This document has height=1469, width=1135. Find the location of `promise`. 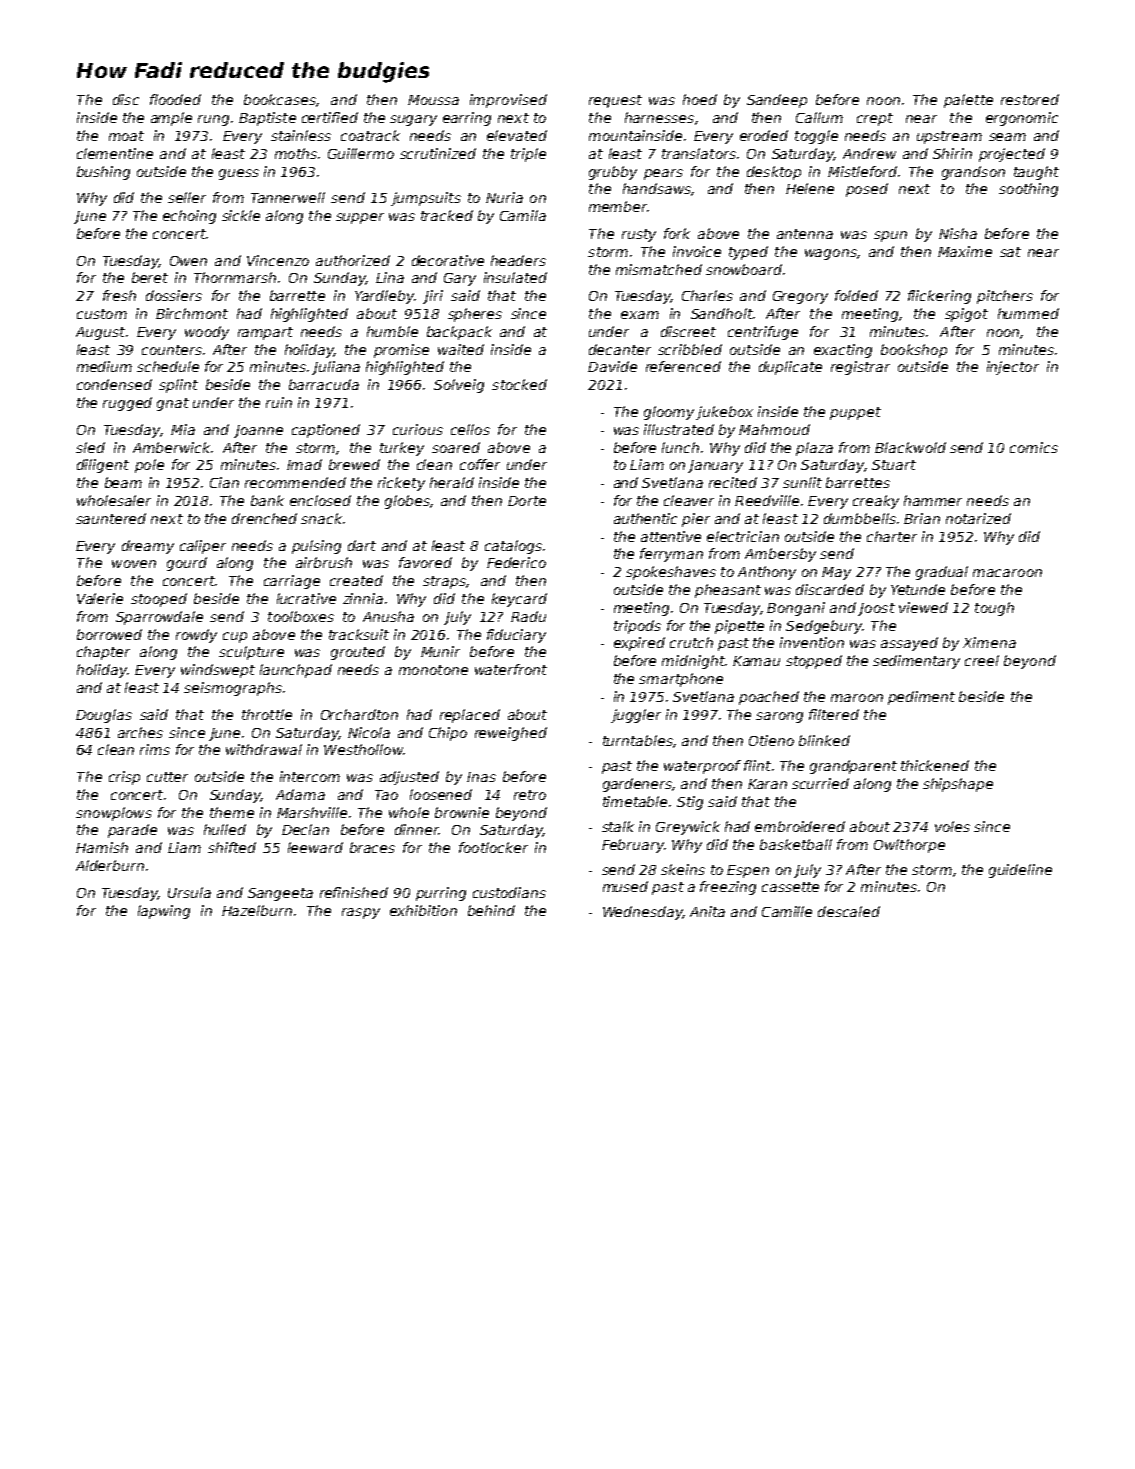

promise is located at coordinates (401, 351).
